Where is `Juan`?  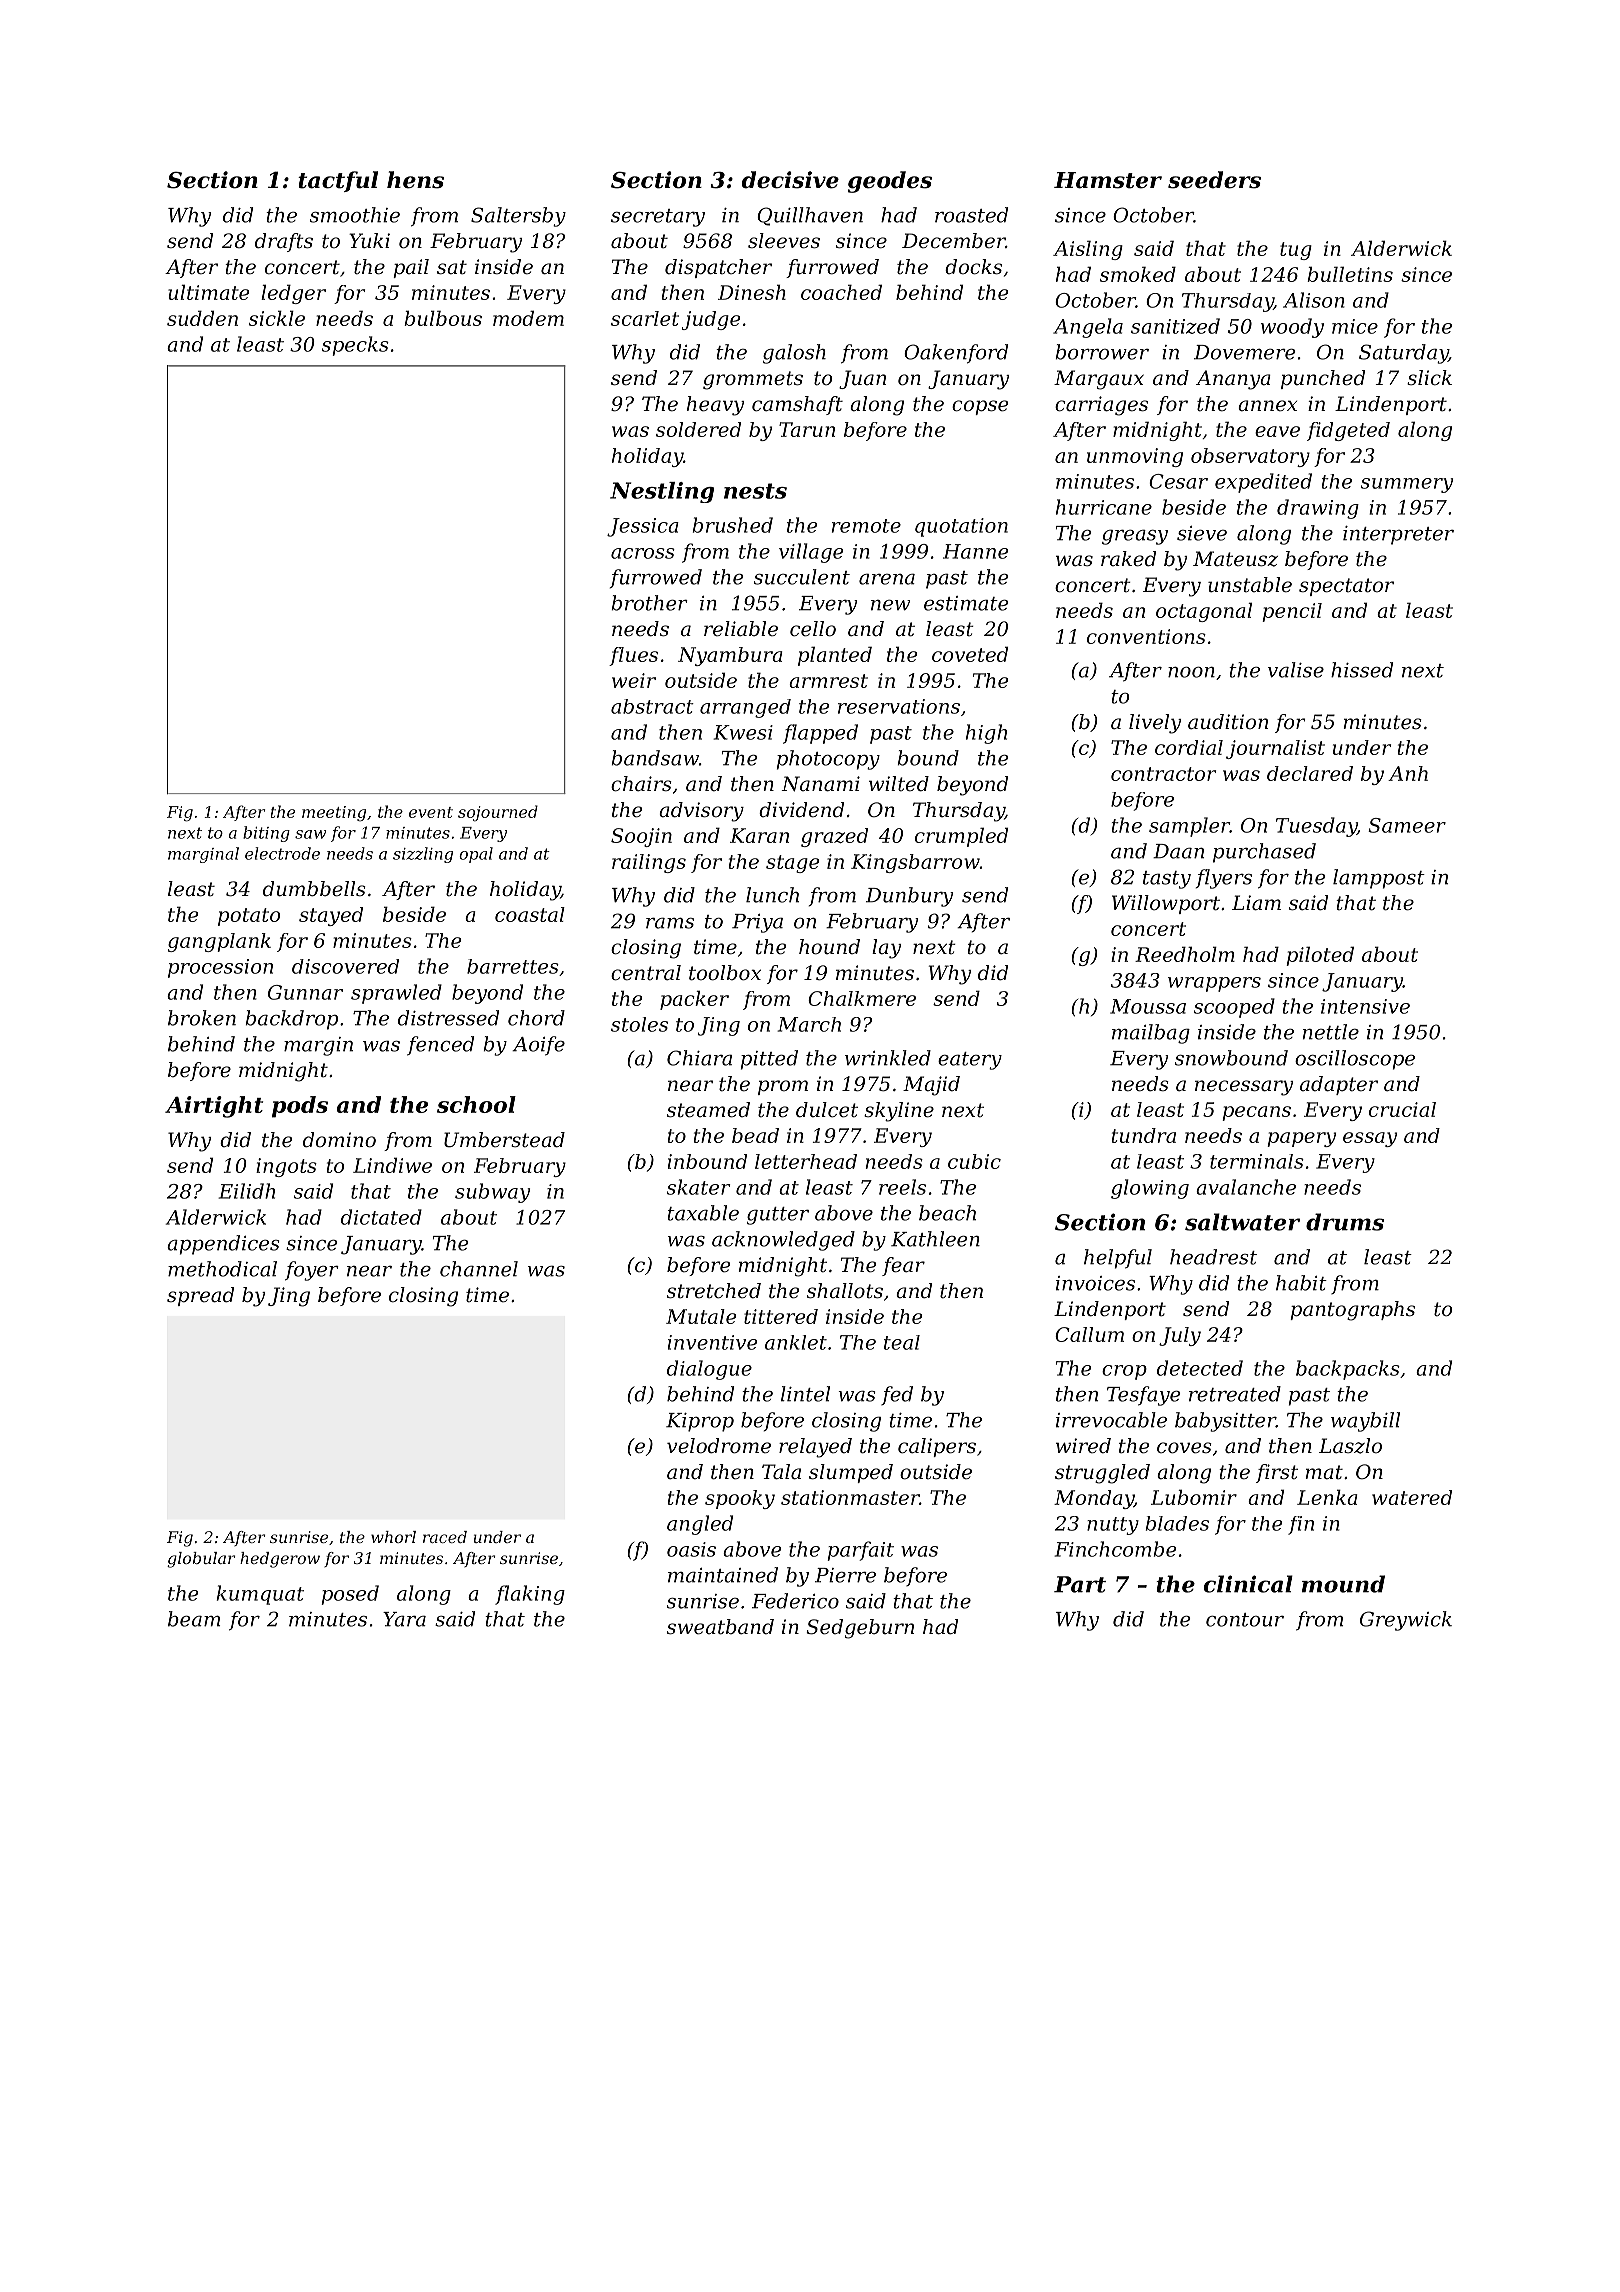 Juan is located at coordinates (862, 379).
